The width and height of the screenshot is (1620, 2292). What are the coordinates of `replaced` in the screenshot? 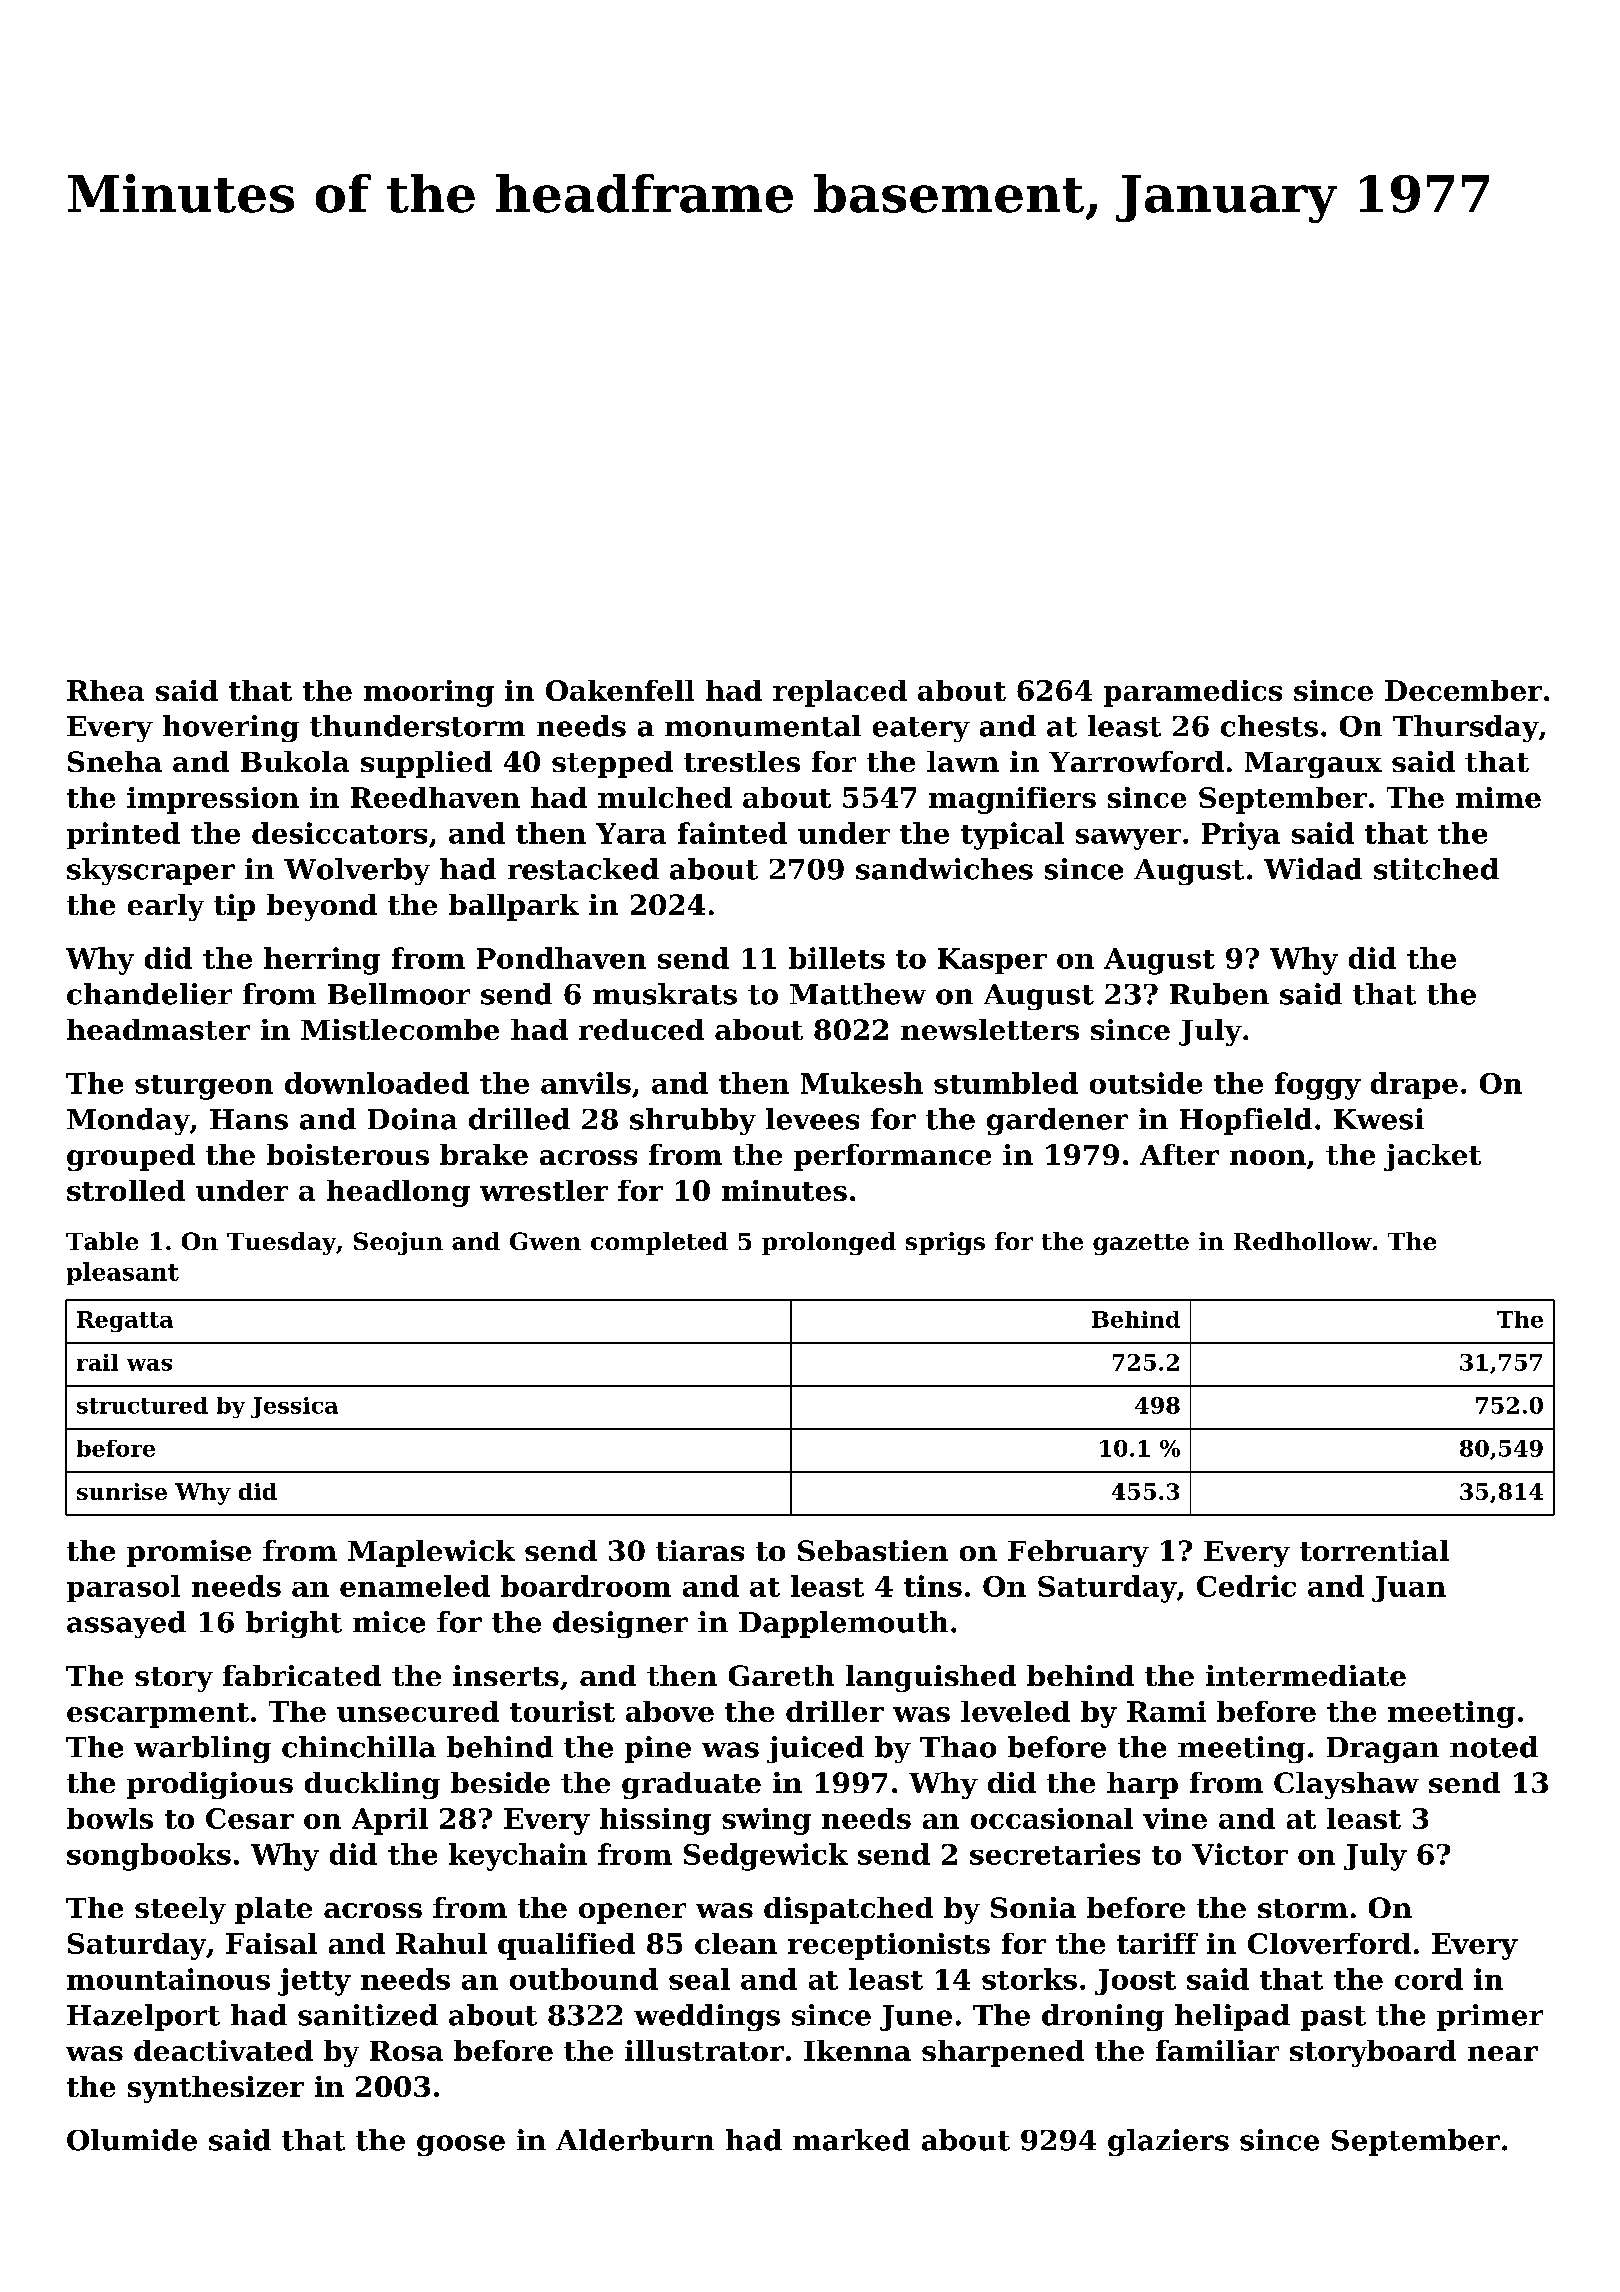 It's located at (840, 693).
